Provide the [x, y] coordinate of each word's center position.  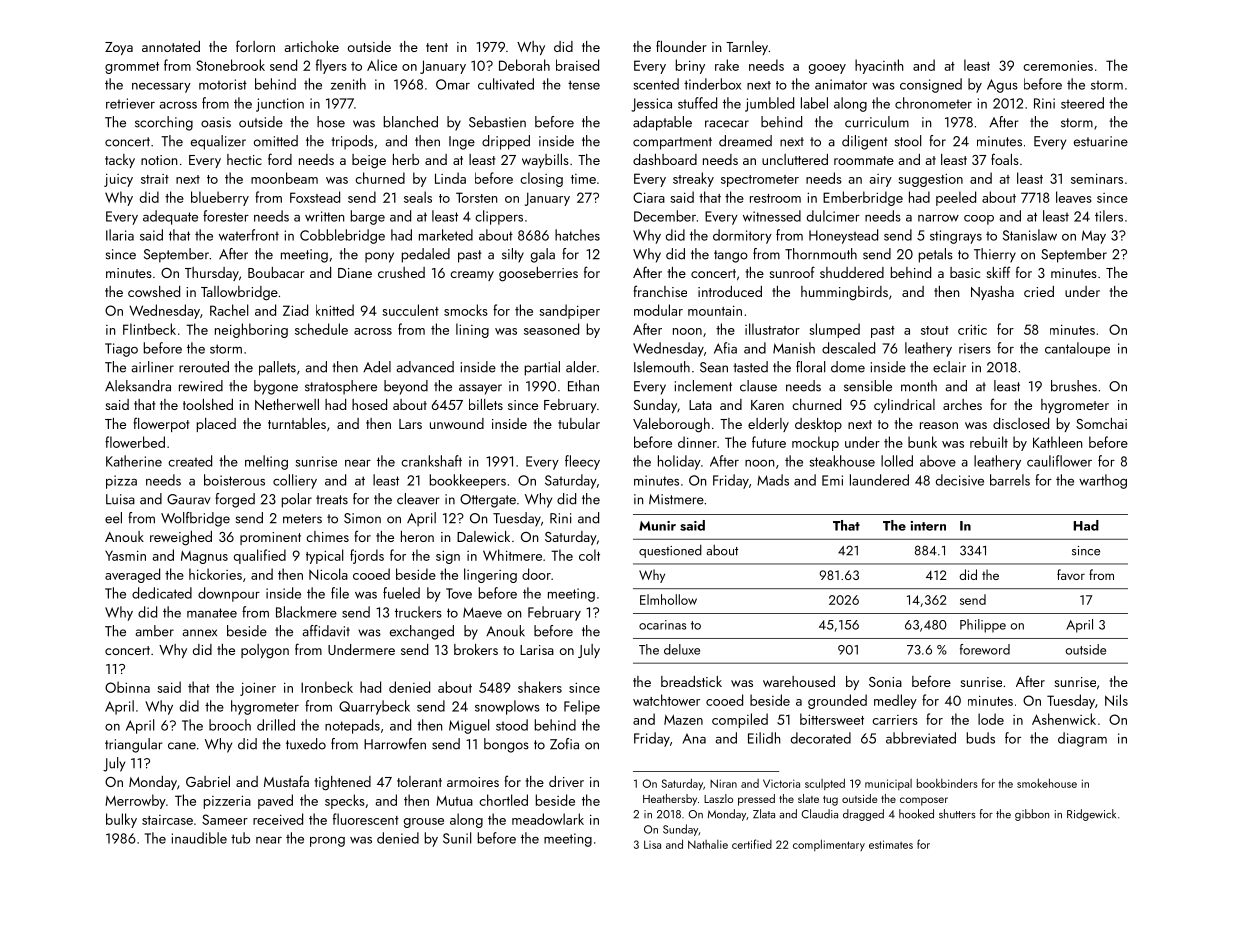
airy [880, 180]
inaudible [199, 838]
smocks [466, 310]
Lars [410, 424]
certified [752, 844]
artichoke [312, 46]
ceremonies [1058, 65]
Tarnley [747, 48]
